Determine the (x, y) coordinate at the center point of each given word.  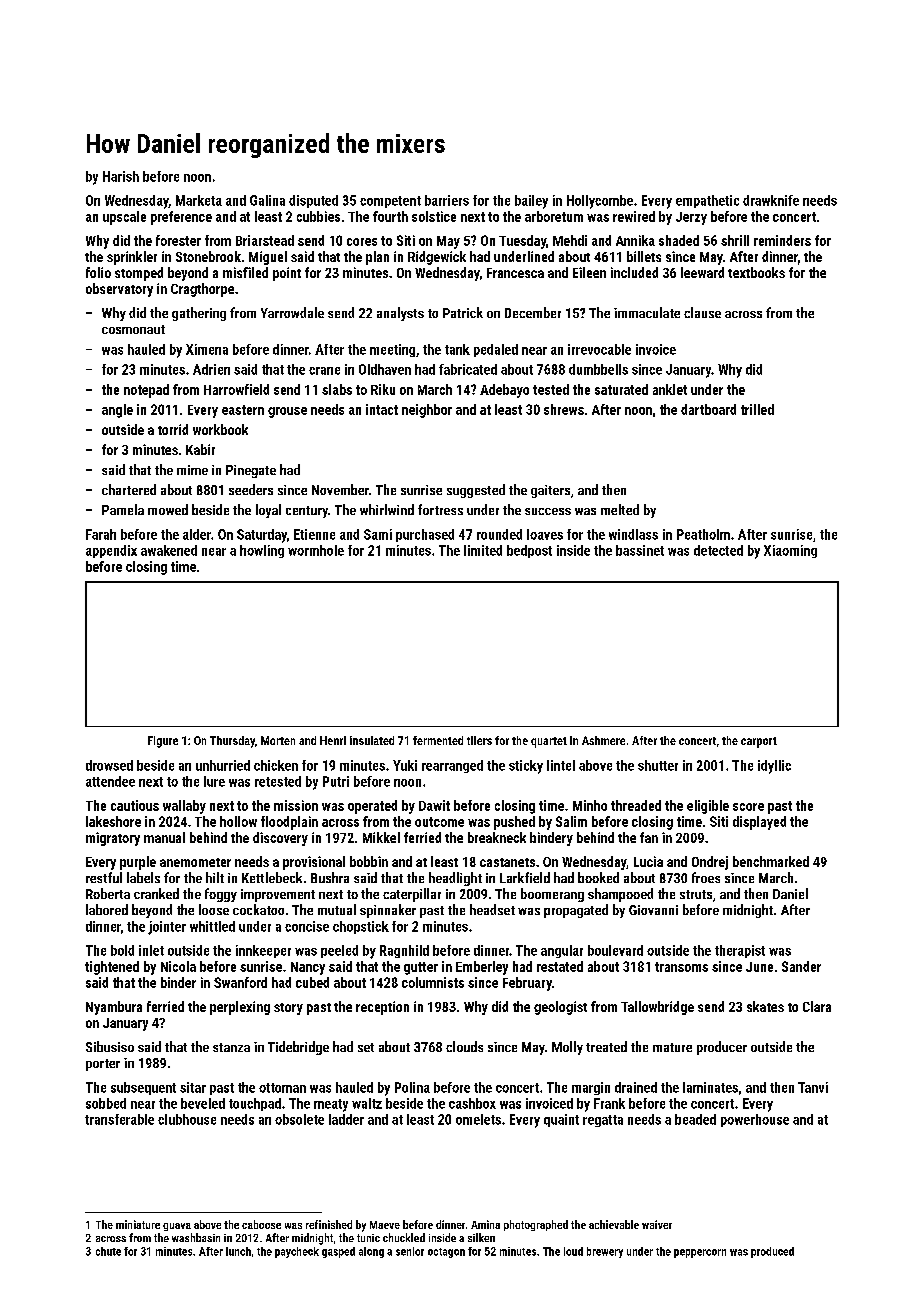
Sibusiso (110, 1046)
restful (104, 877)
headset (492, 909)
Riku (383, 389)
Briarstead (265, 240)
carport (759, 742)
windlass (633, 534)
